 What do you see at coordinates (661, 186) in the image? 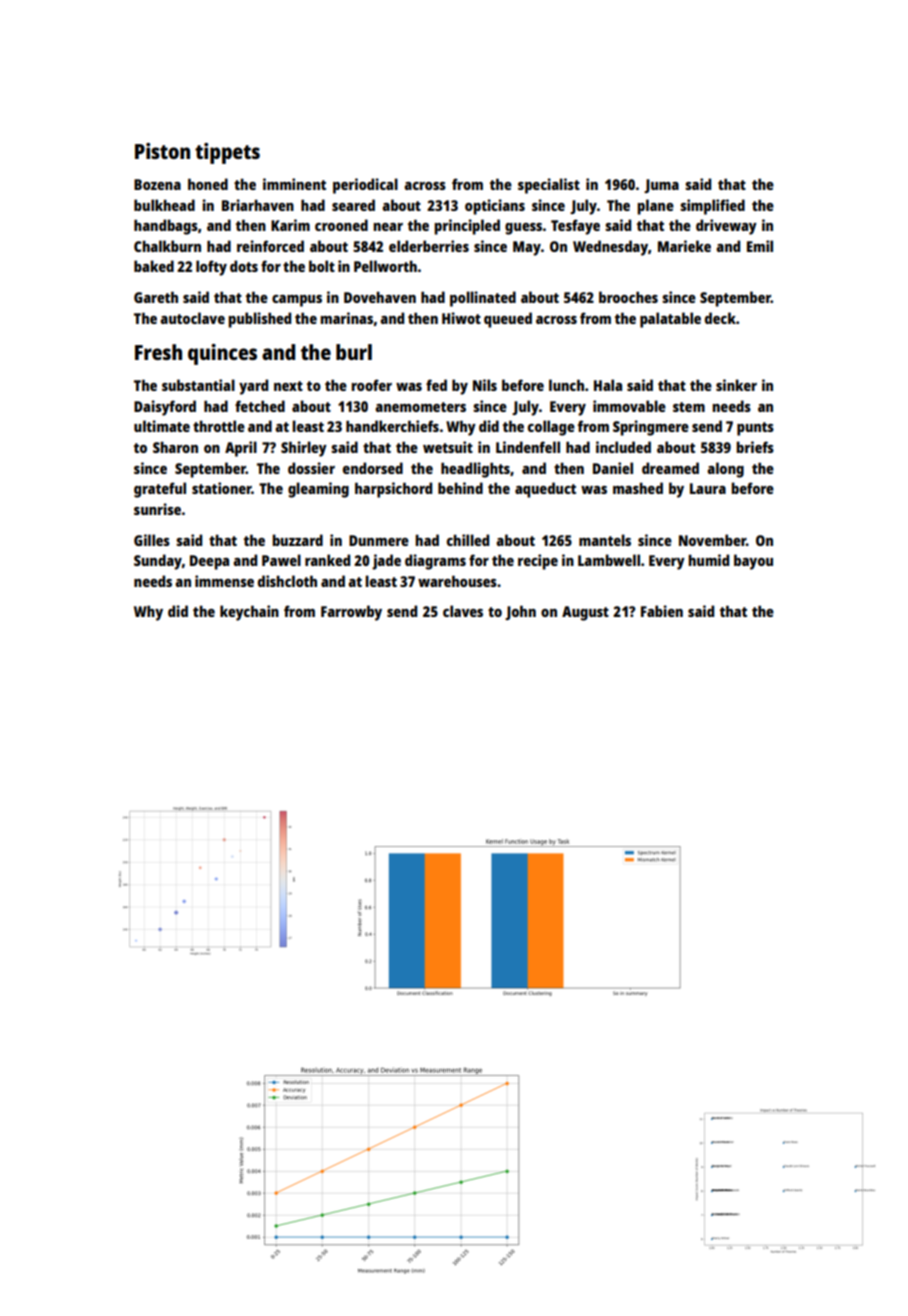
I see `Juma` at bounding box center [661, 186].
